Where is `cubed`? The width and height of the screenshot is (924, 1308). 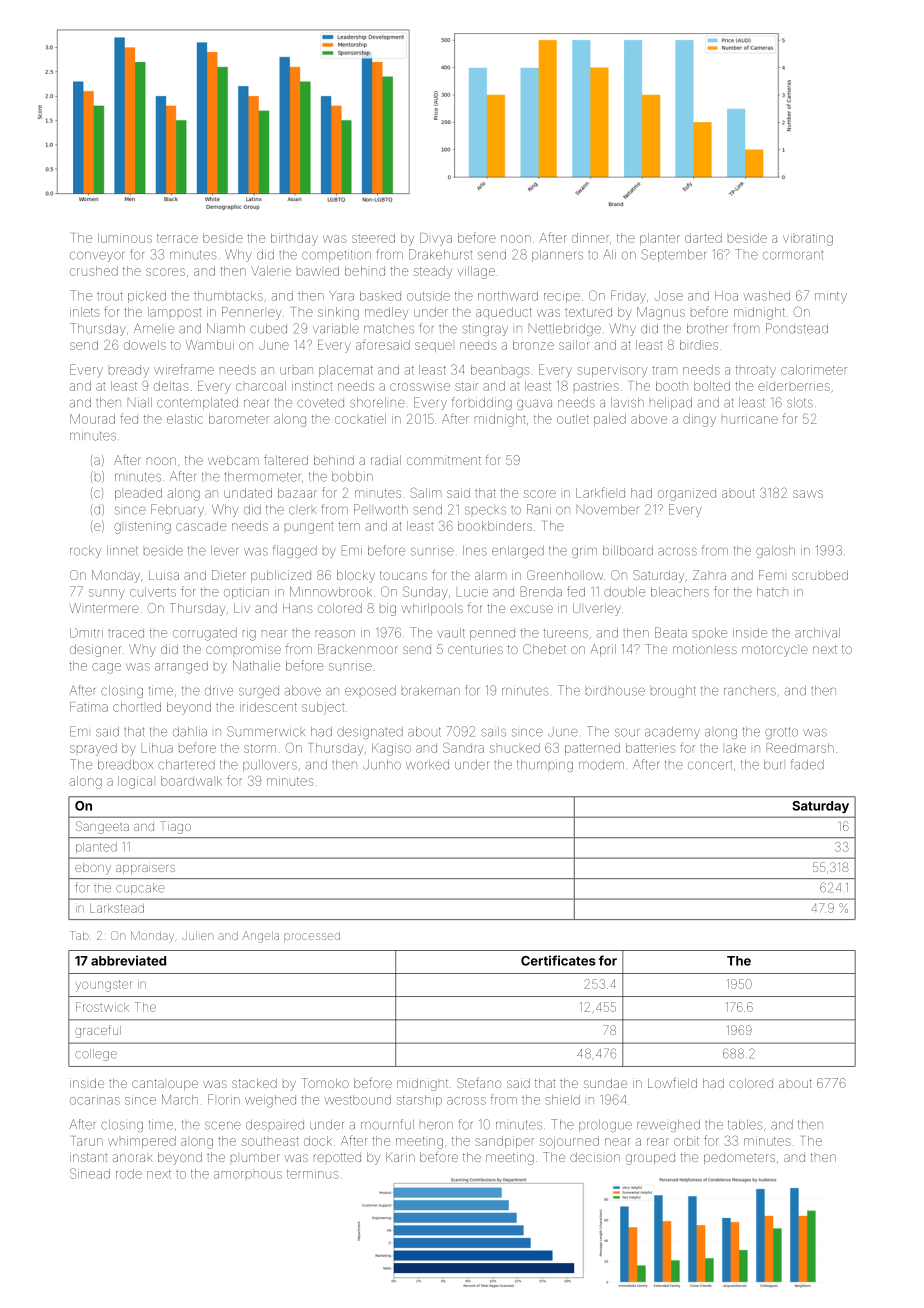
cubed is located at coordinates (268, 329).
